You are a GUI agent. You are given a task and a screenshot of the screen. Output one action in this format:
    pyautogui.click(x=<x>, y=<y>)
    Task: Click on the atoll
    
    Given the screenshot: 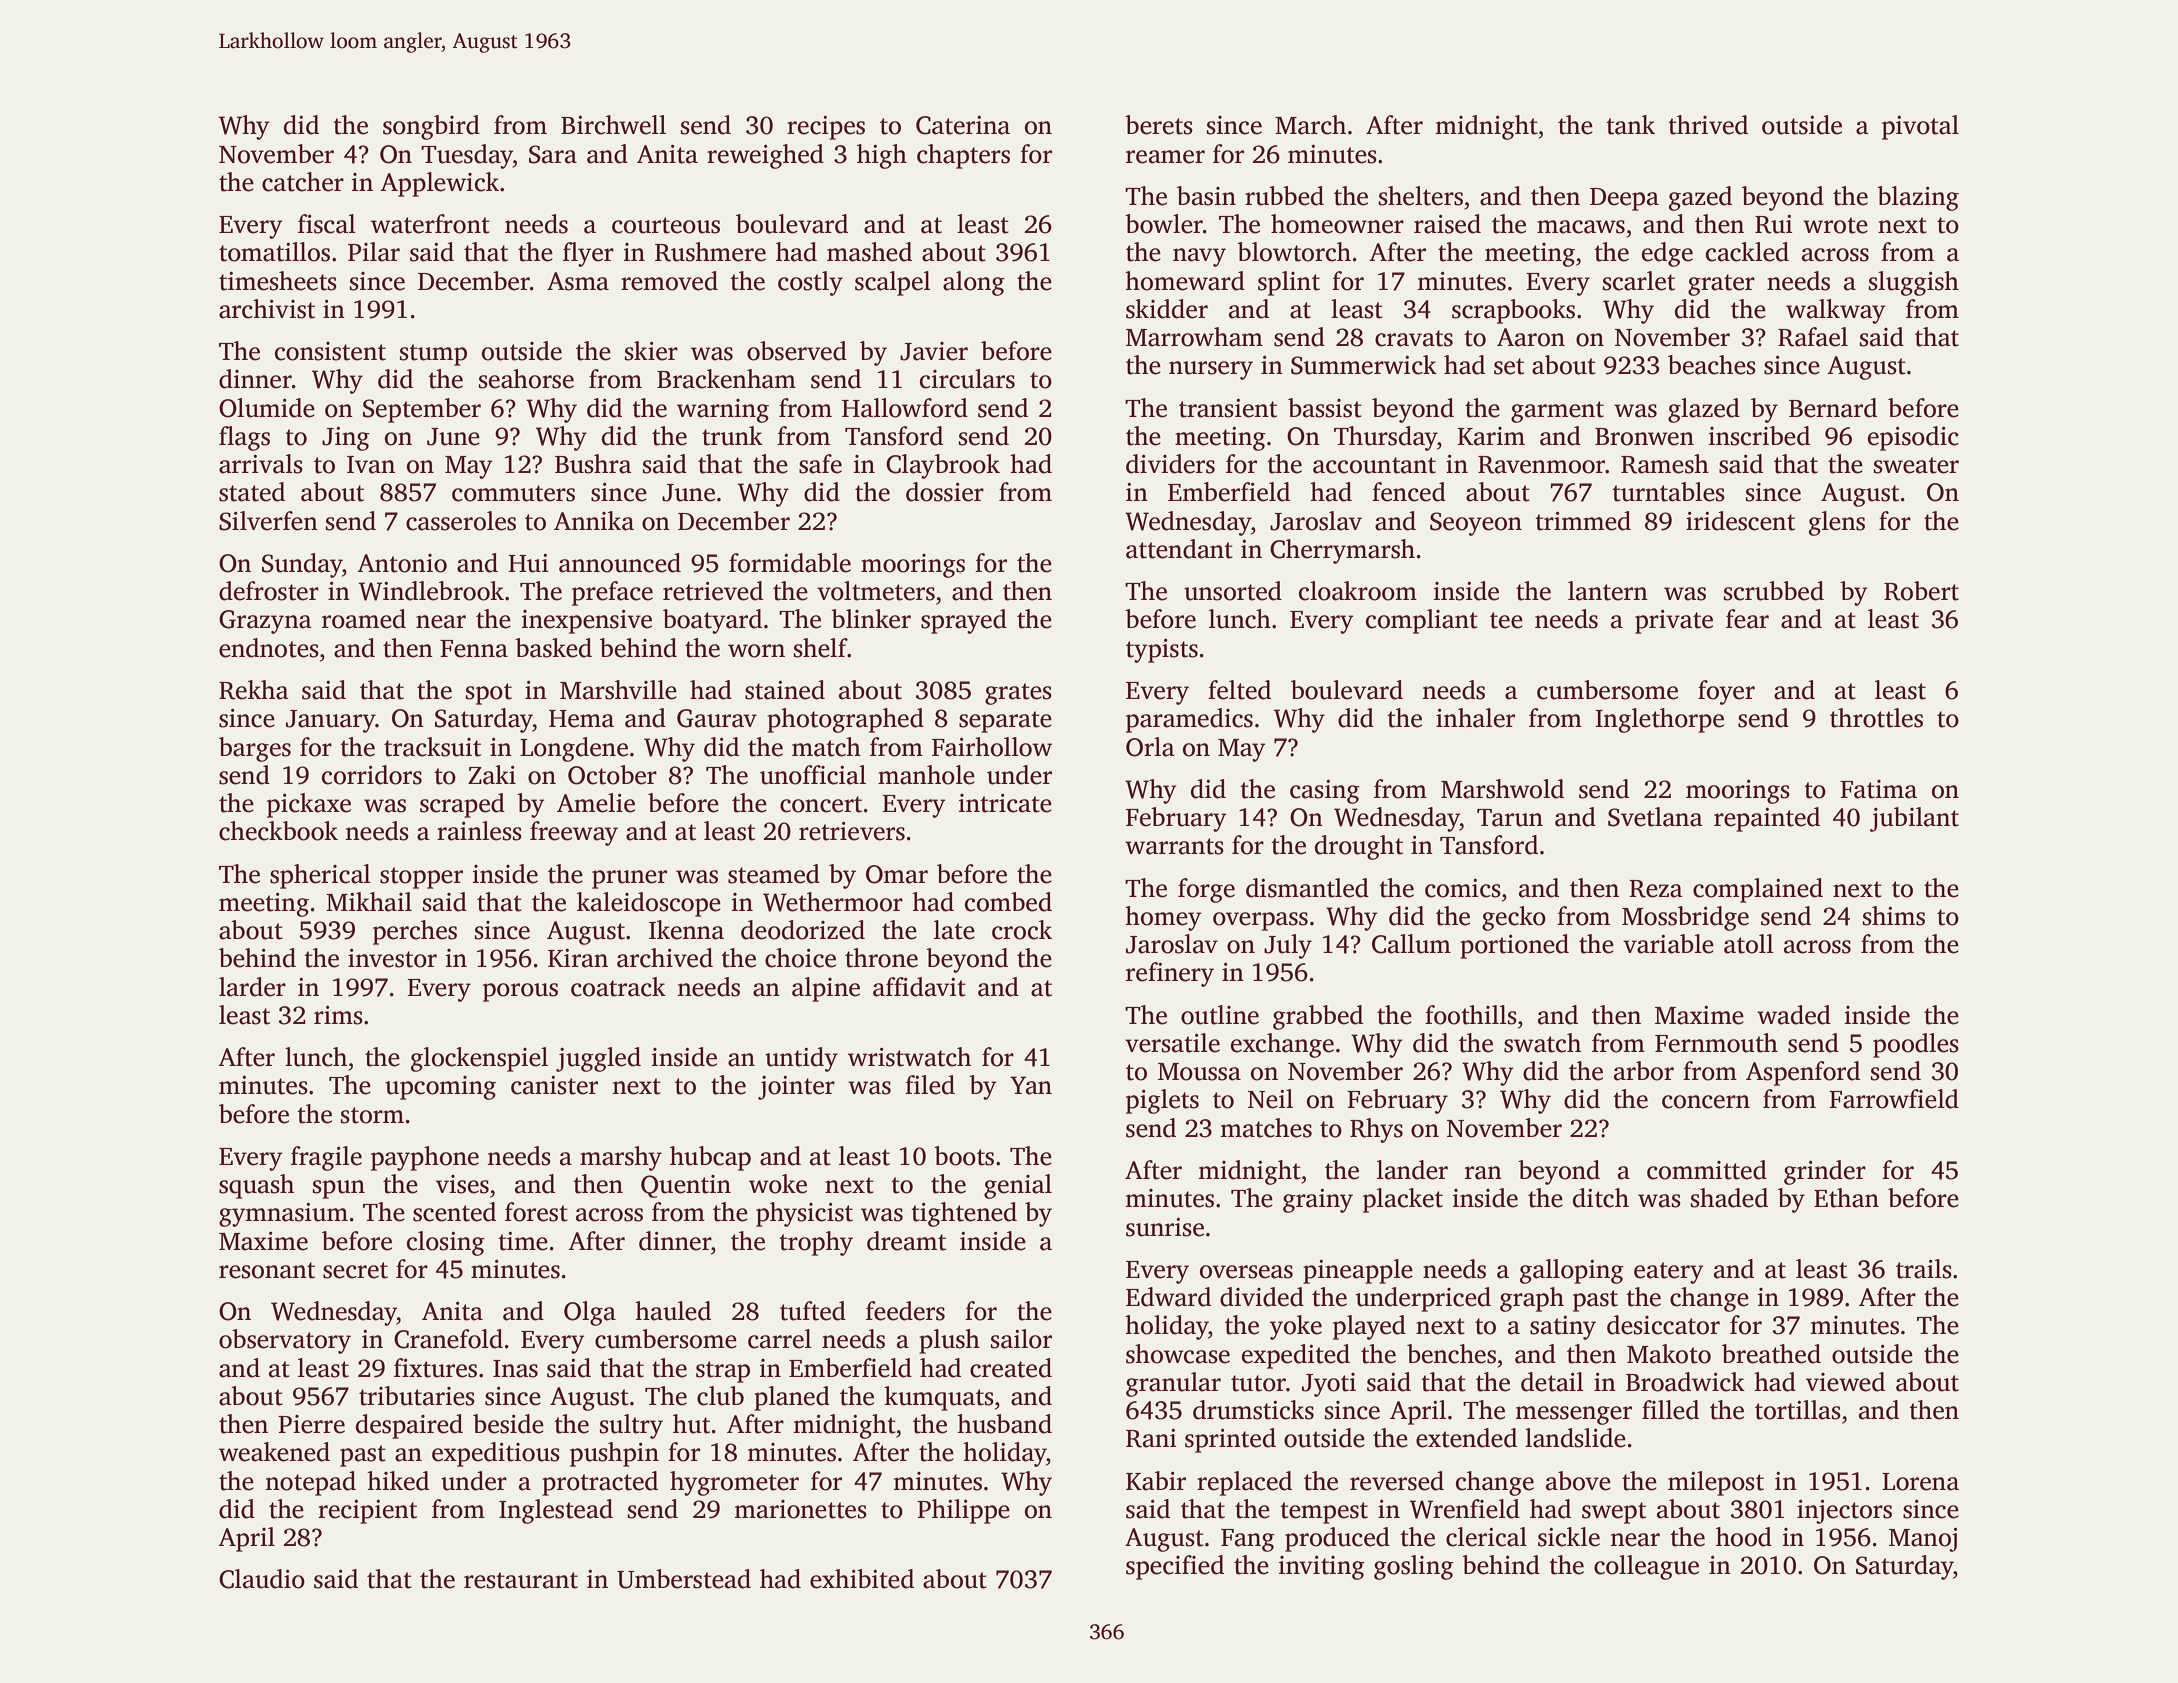 What is the action you would take?
    pyautogui.click(x=1749, y=944)
